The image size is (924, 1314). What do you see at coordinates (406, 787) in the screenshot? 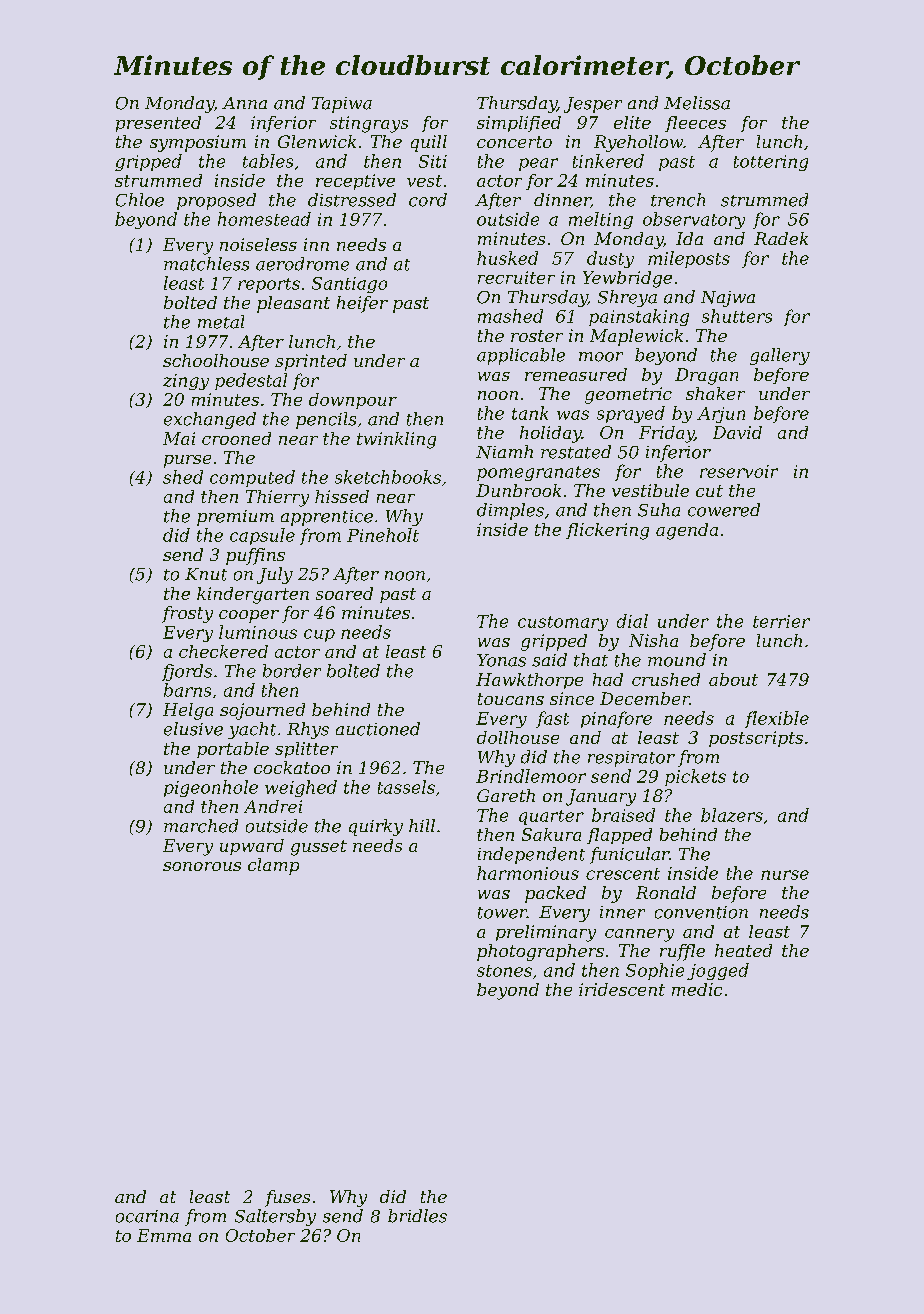
I see `tassels` at bounding box center [406, 787].
